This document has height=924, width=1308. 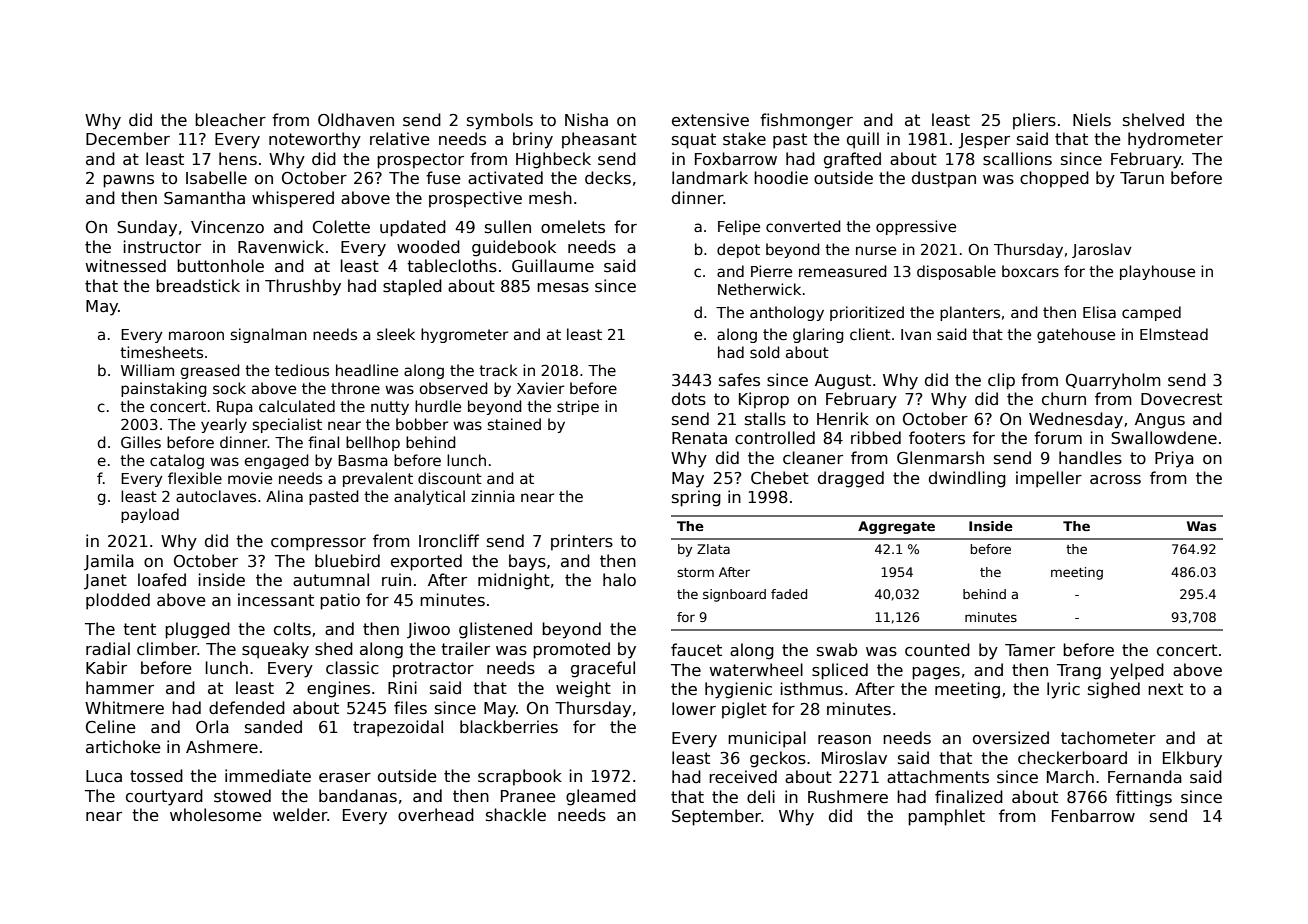 I want to click on landmark, so click(x=710, y=177).
